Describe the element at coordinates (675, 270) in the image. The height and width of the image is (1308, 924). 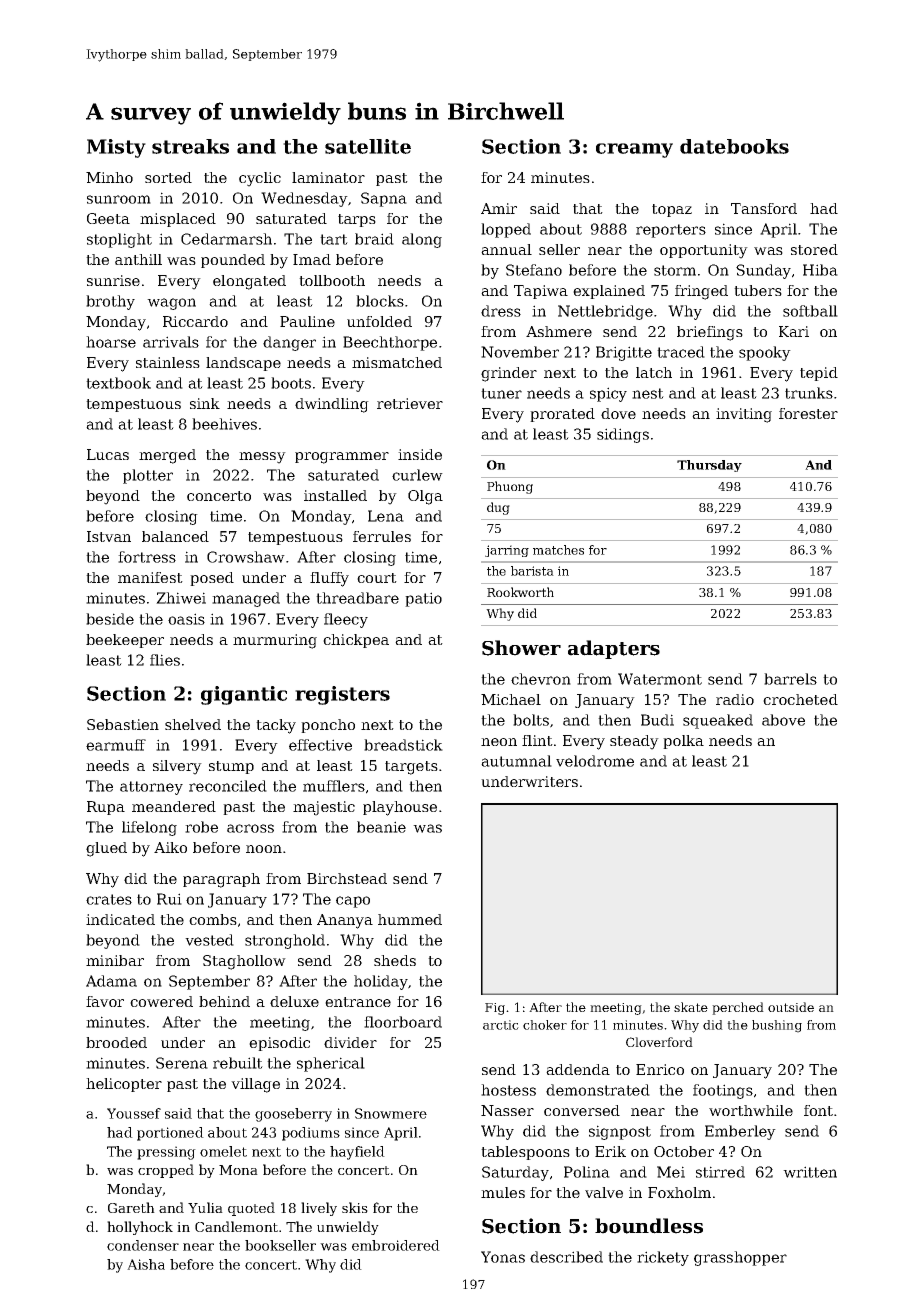
I see `storm` at that location.
